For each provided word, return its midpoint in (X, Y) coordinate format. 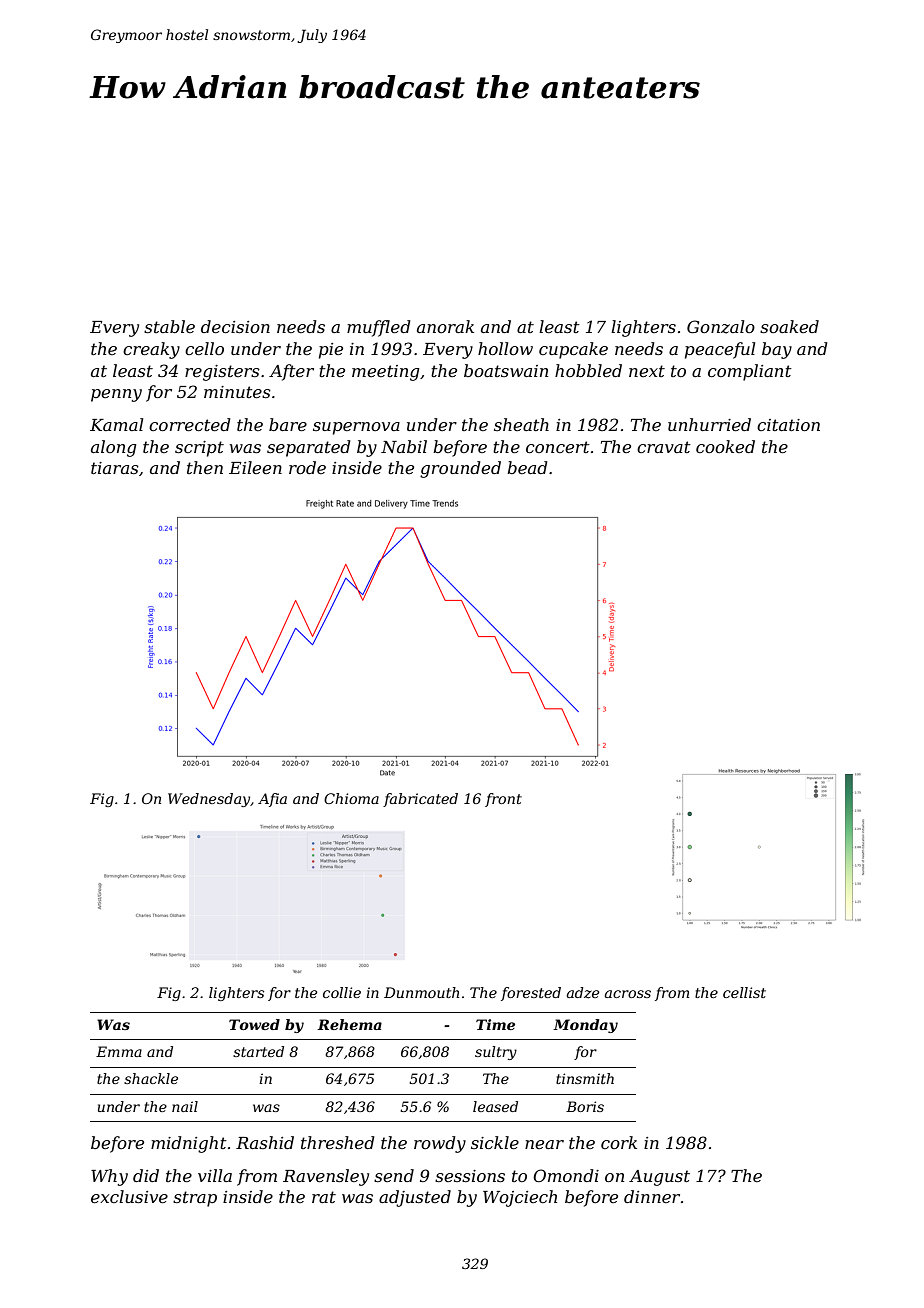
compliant (750, 372)
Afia (272, 800)
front (503, 800)
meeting (385, 373)
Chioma (351, 798)
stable (169, 326)
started (258, 1051)
